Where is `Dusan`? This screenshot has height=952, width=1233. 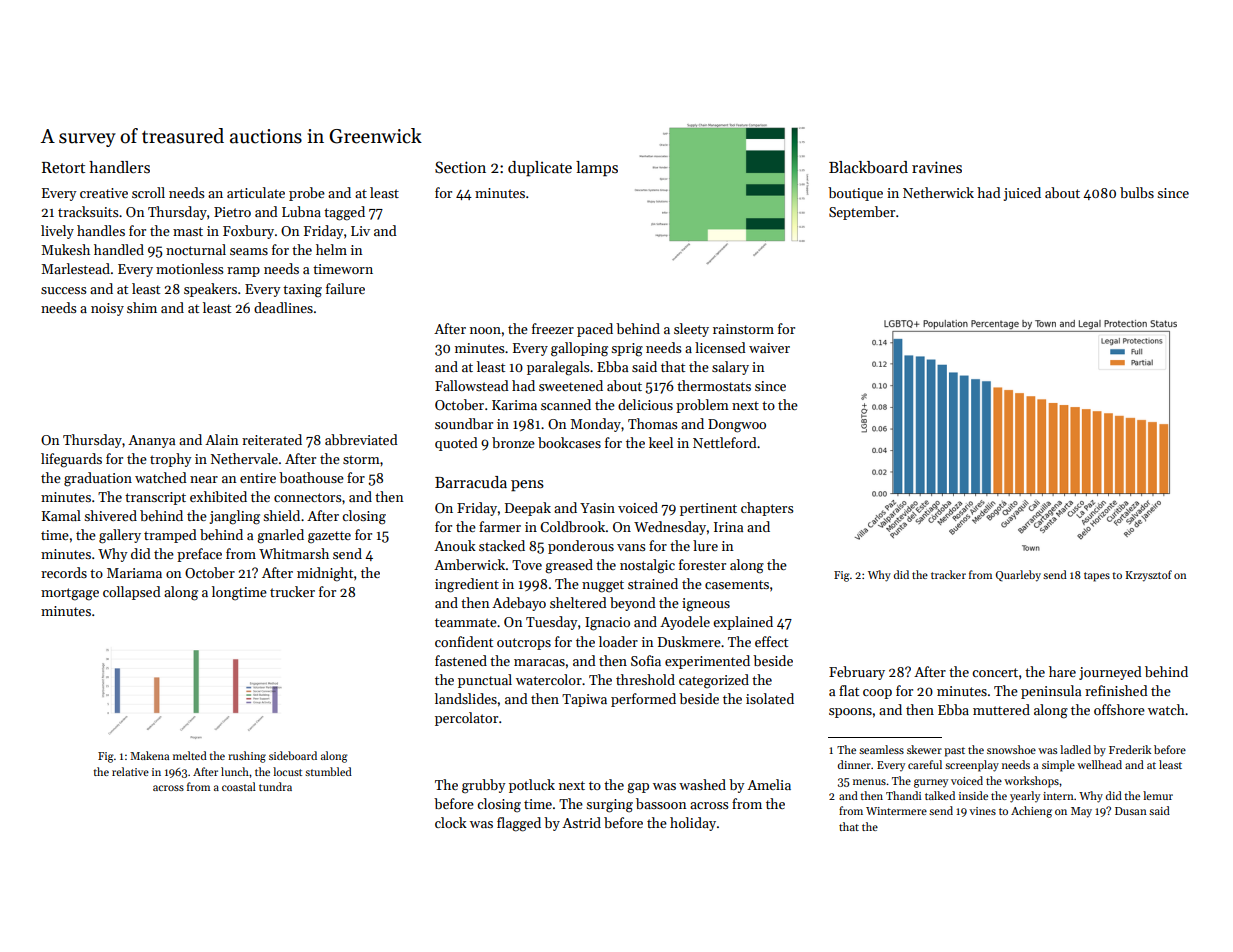
Dusan is located at coordinates (1131, 811).
